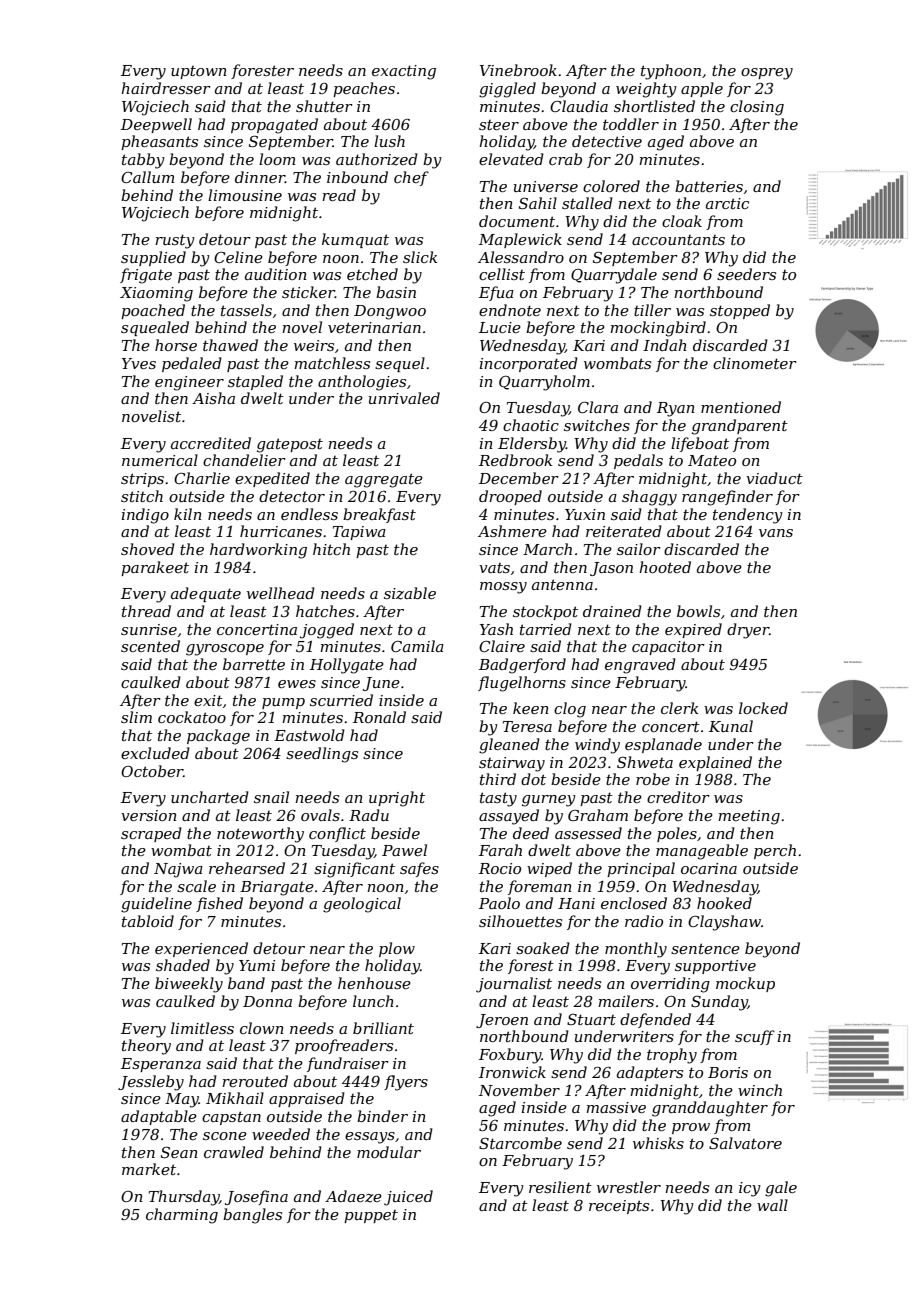 The width and height of the image is (924, 1308). What do you see at coordinates (199, 72) in the image?
I see `uptown` at bounding box center [199, 72].
